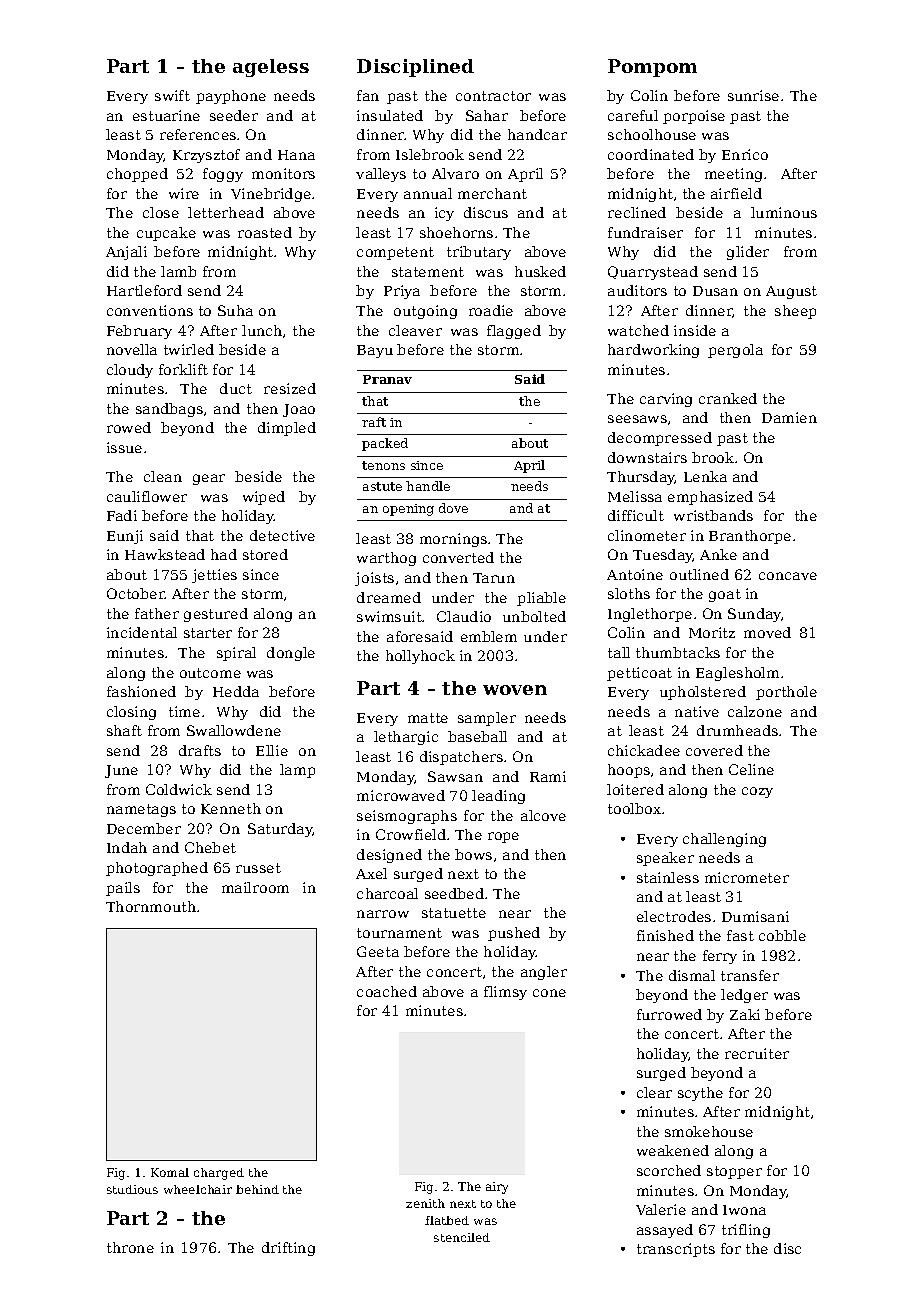  Describe the element at coordinates (663, 556) in the screenshot. I see `Tuesday` at that location.
